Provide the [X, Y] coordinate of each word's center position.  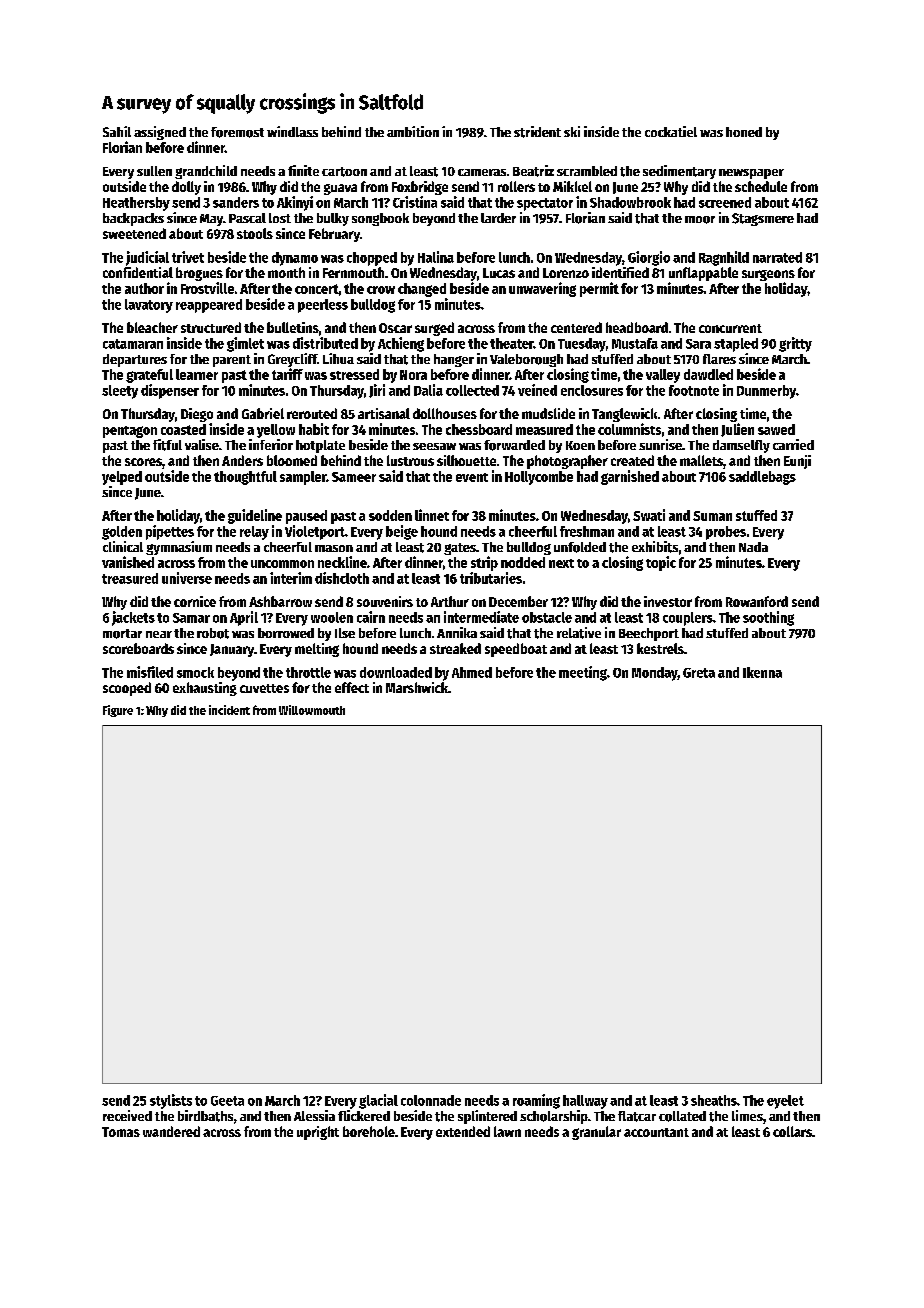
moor [700, 220]
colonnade [431, 1100]
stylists [171, 1101]
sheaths [714, 1100]
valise [202, 444]
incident [229, 710]
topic [661, 563]
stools [255, 233]
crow [381, 290]
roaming [536, 1101]
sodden [390, 515]
